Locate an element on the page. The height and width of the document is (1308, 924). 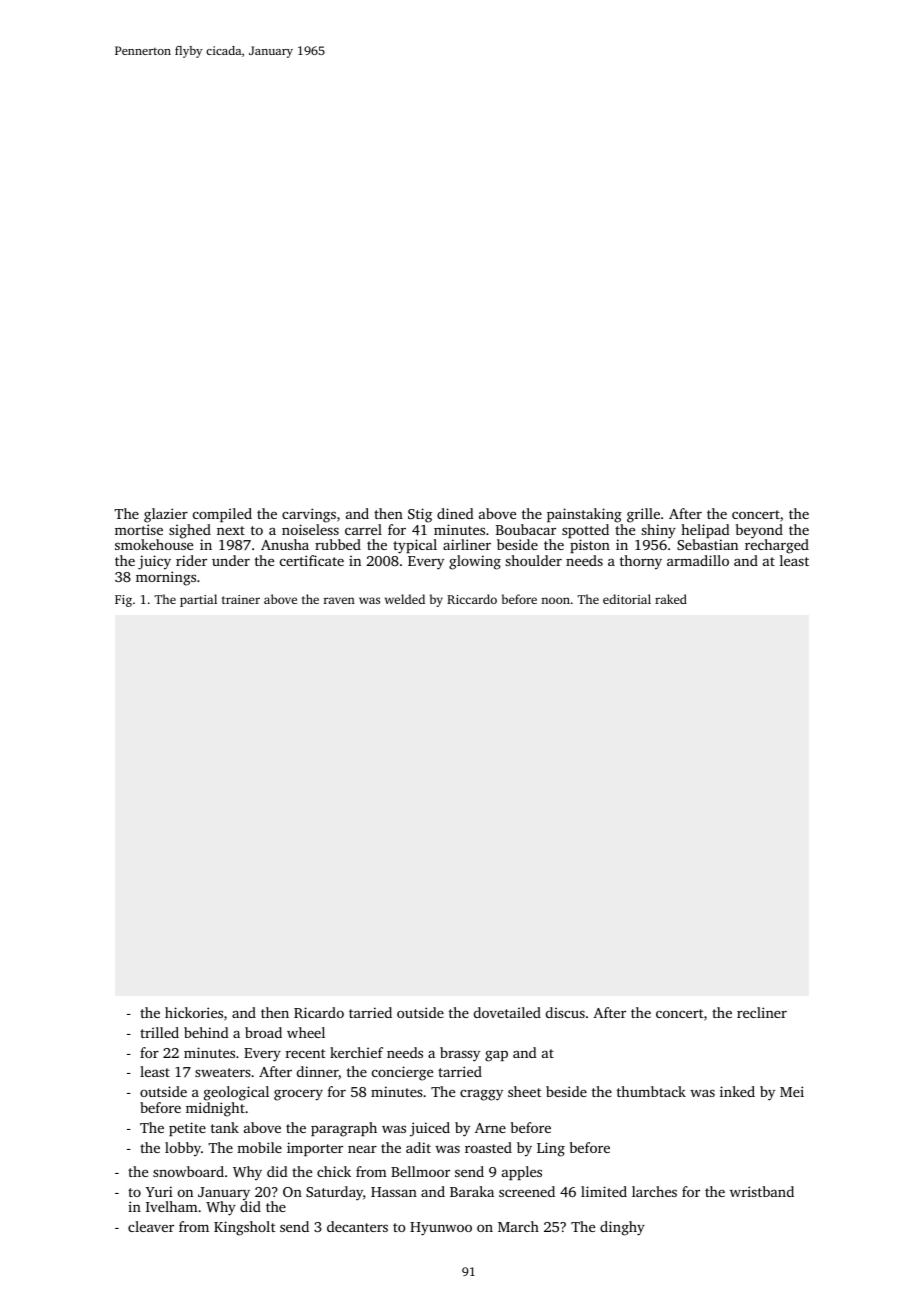
recliner is located at coordinates (762, 1012).
